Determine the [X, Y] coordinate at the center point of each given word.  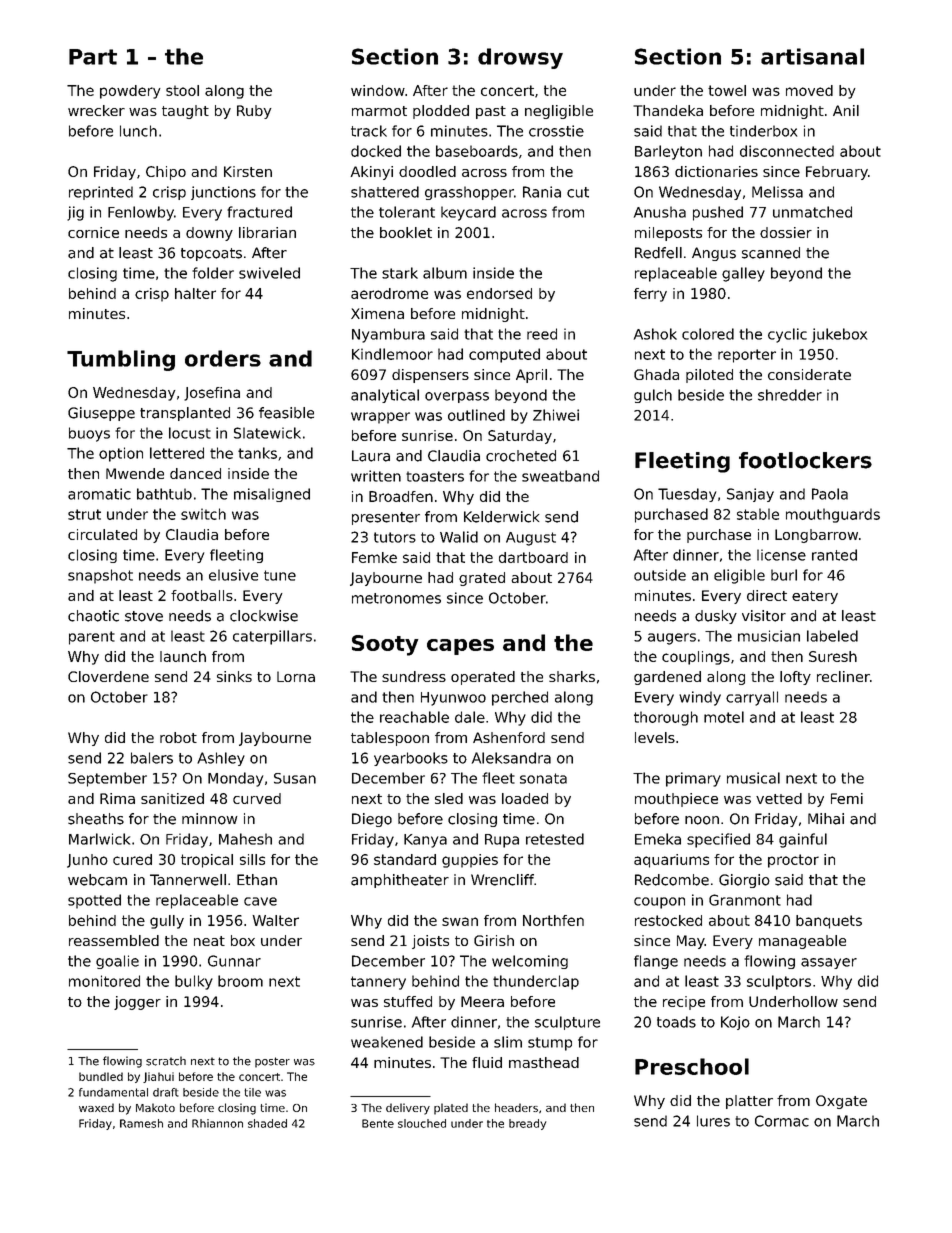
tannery [378, 983]
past [491, 112]
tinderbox [763, 131]
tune [280, 575]
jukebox [839, 335]
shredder [790, 395]
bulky [194, 982]
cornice [93, 232]
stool [182, 90]
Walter [276, 920]
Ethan [257, 880]
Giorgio [744, 881]
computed [504, 355]
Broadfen [401, 496]
